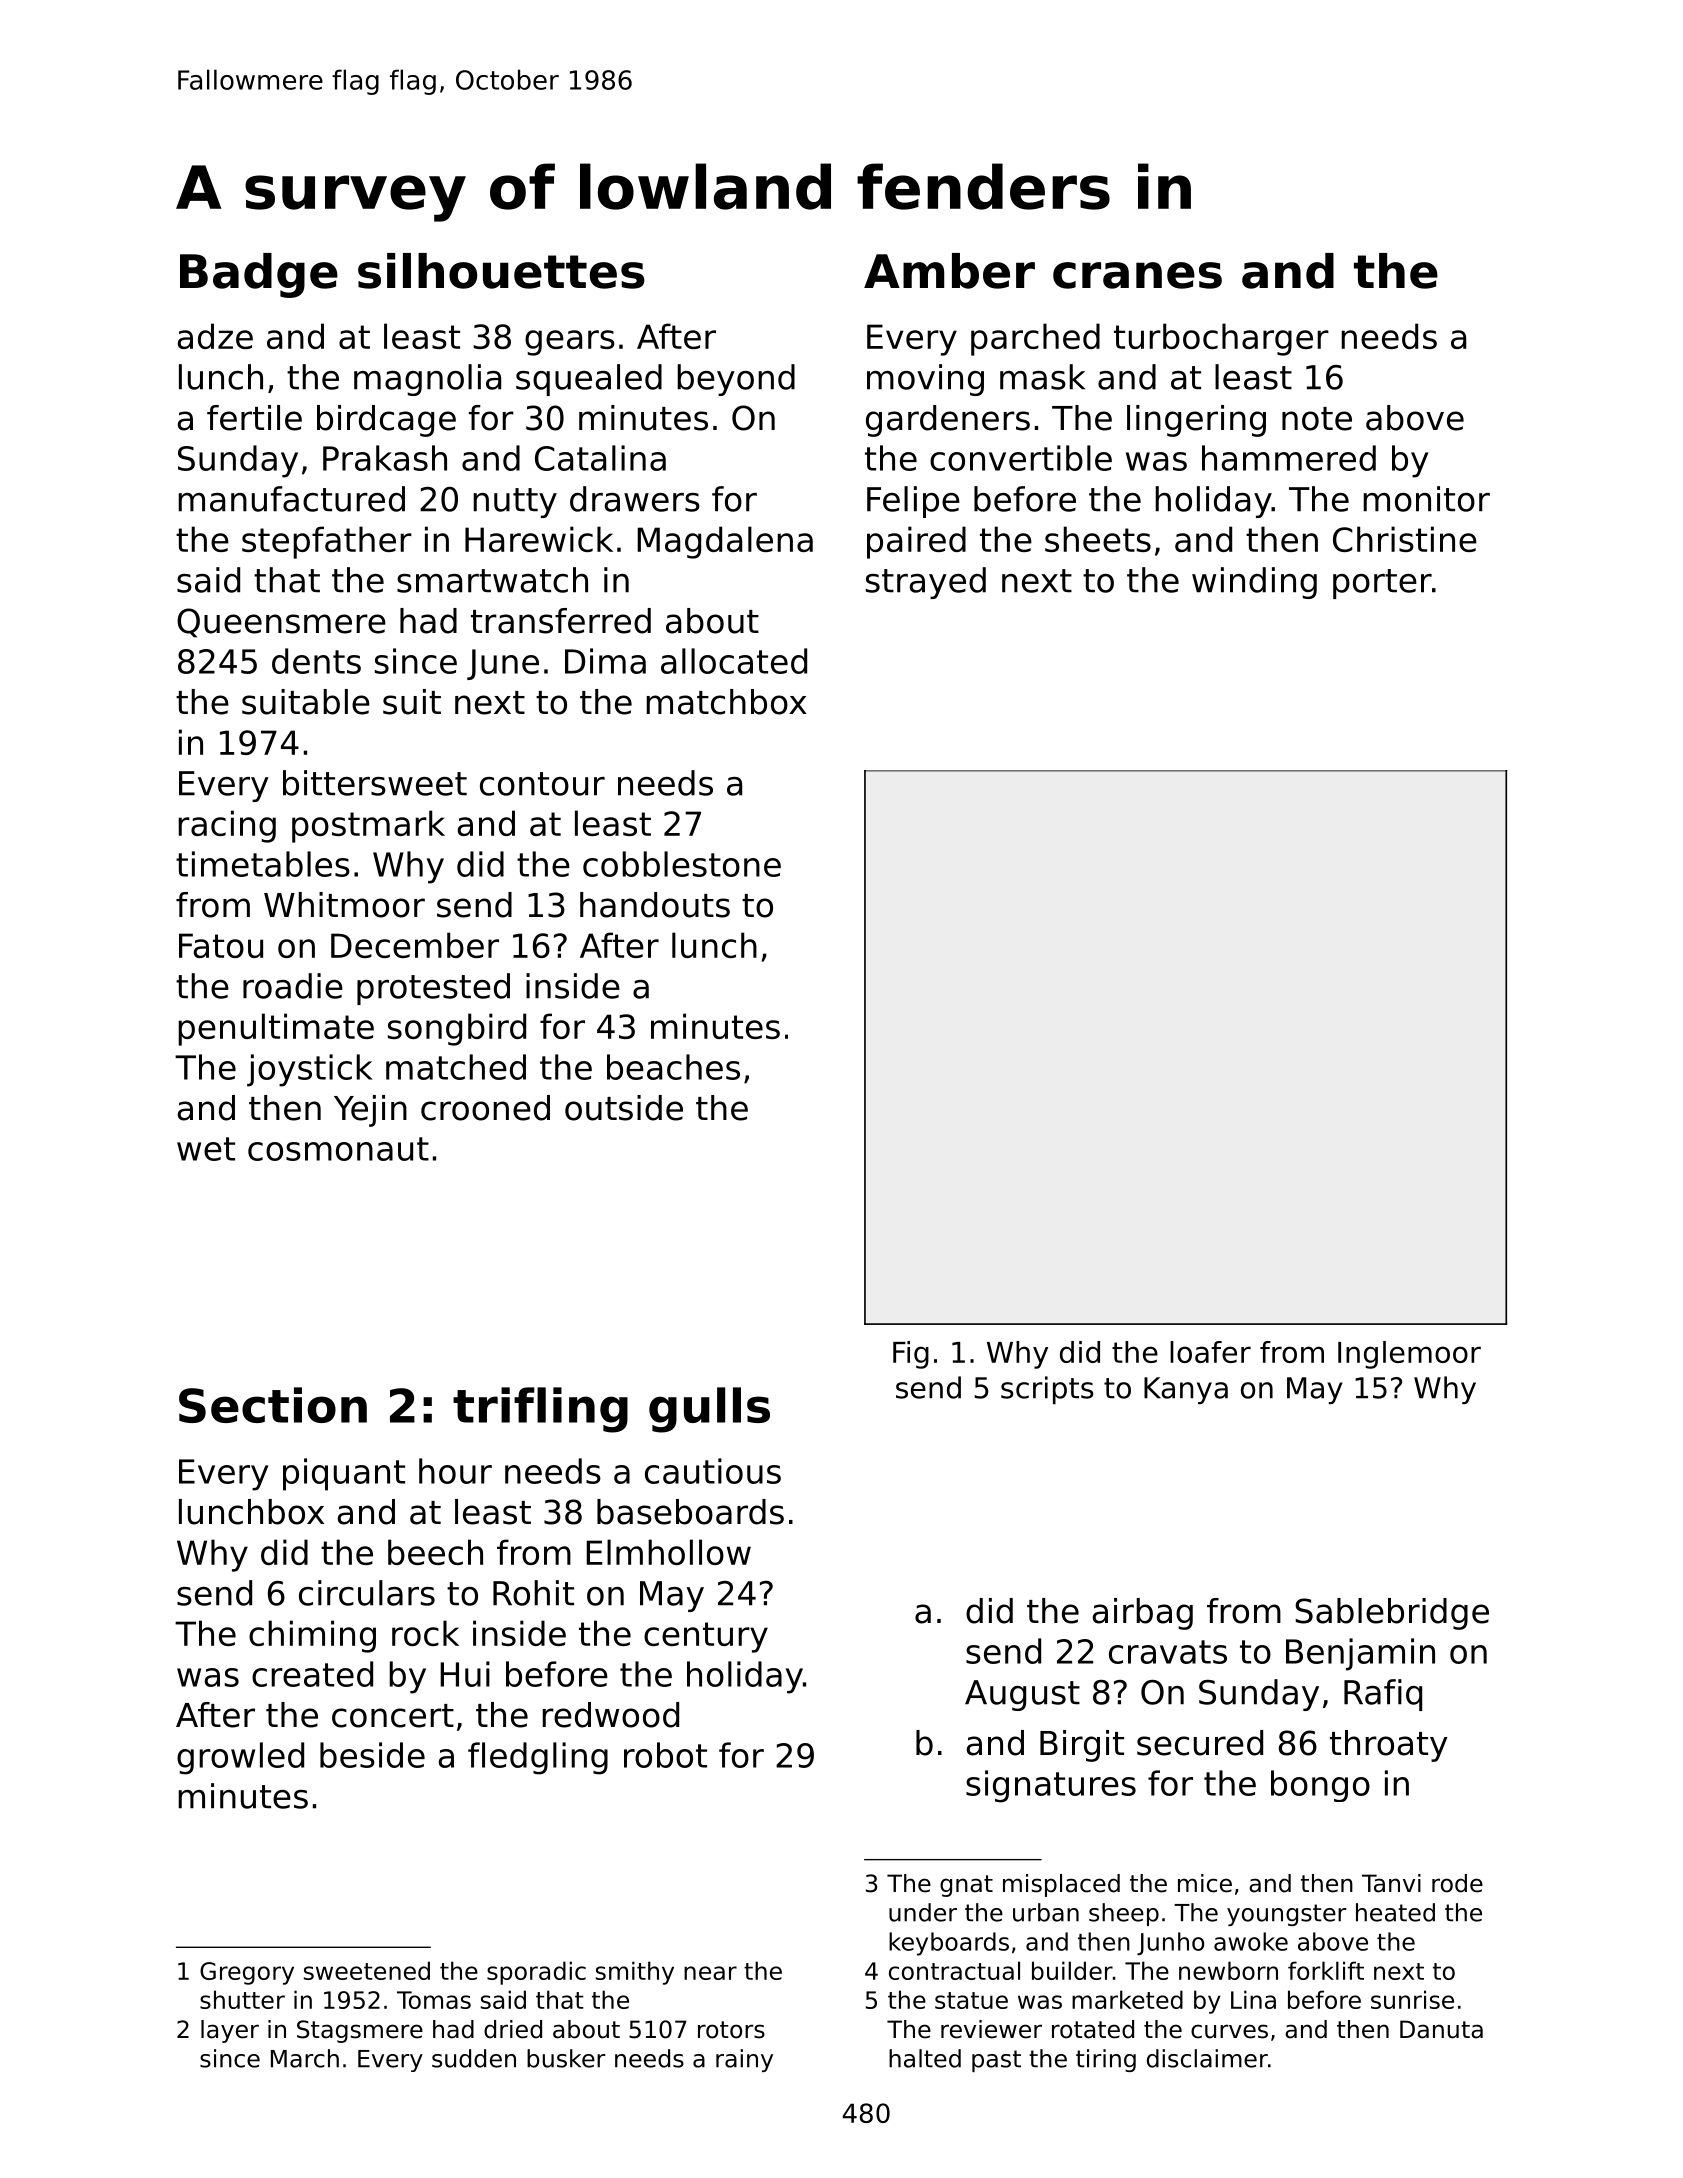 The image size is (1683, 2178). Describe the element at coordinates (635, 499) in the screenshot. I see `drawers` at that location.
